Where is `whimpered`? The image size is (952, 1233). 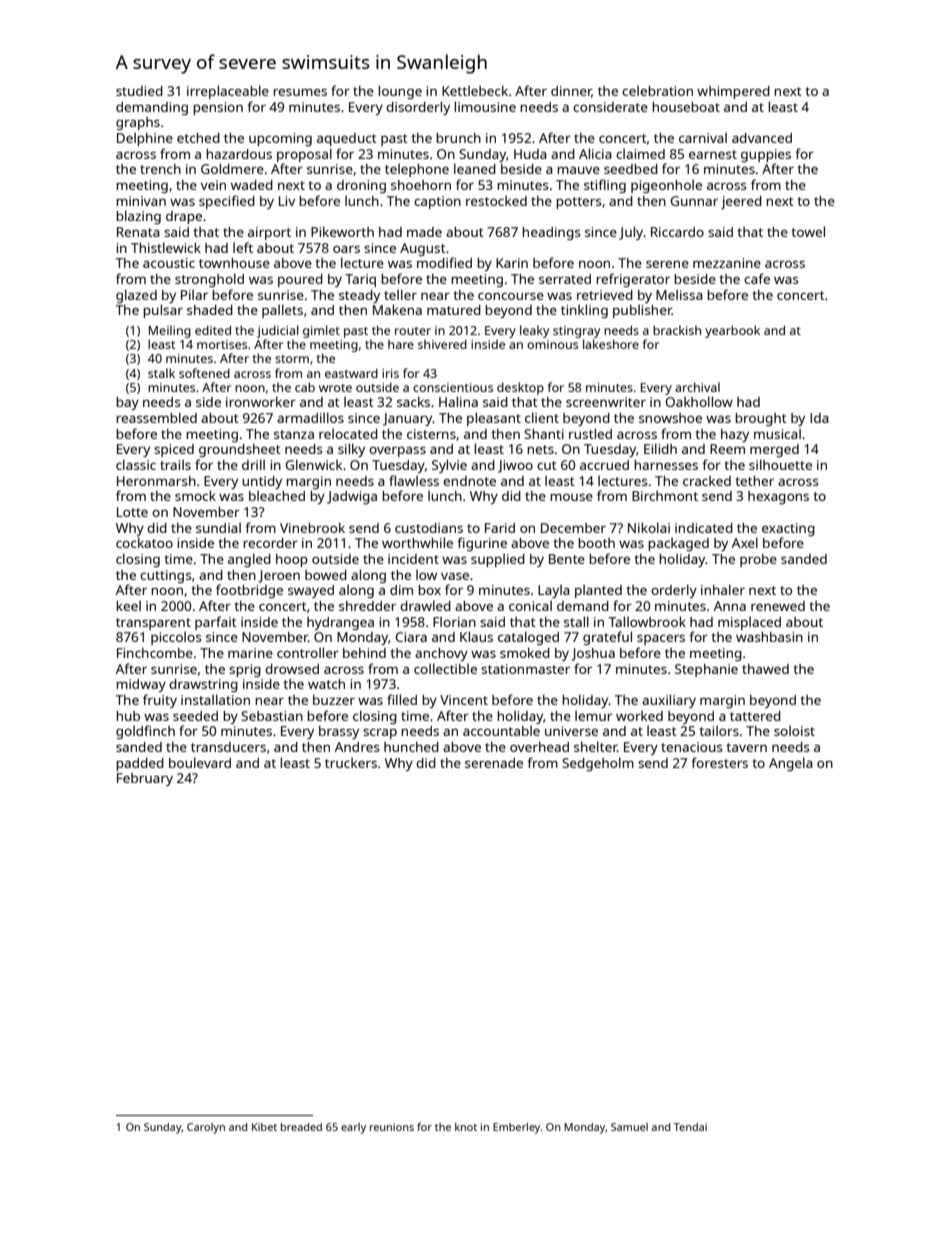 whimpered is located at coordinates (733, 92).
